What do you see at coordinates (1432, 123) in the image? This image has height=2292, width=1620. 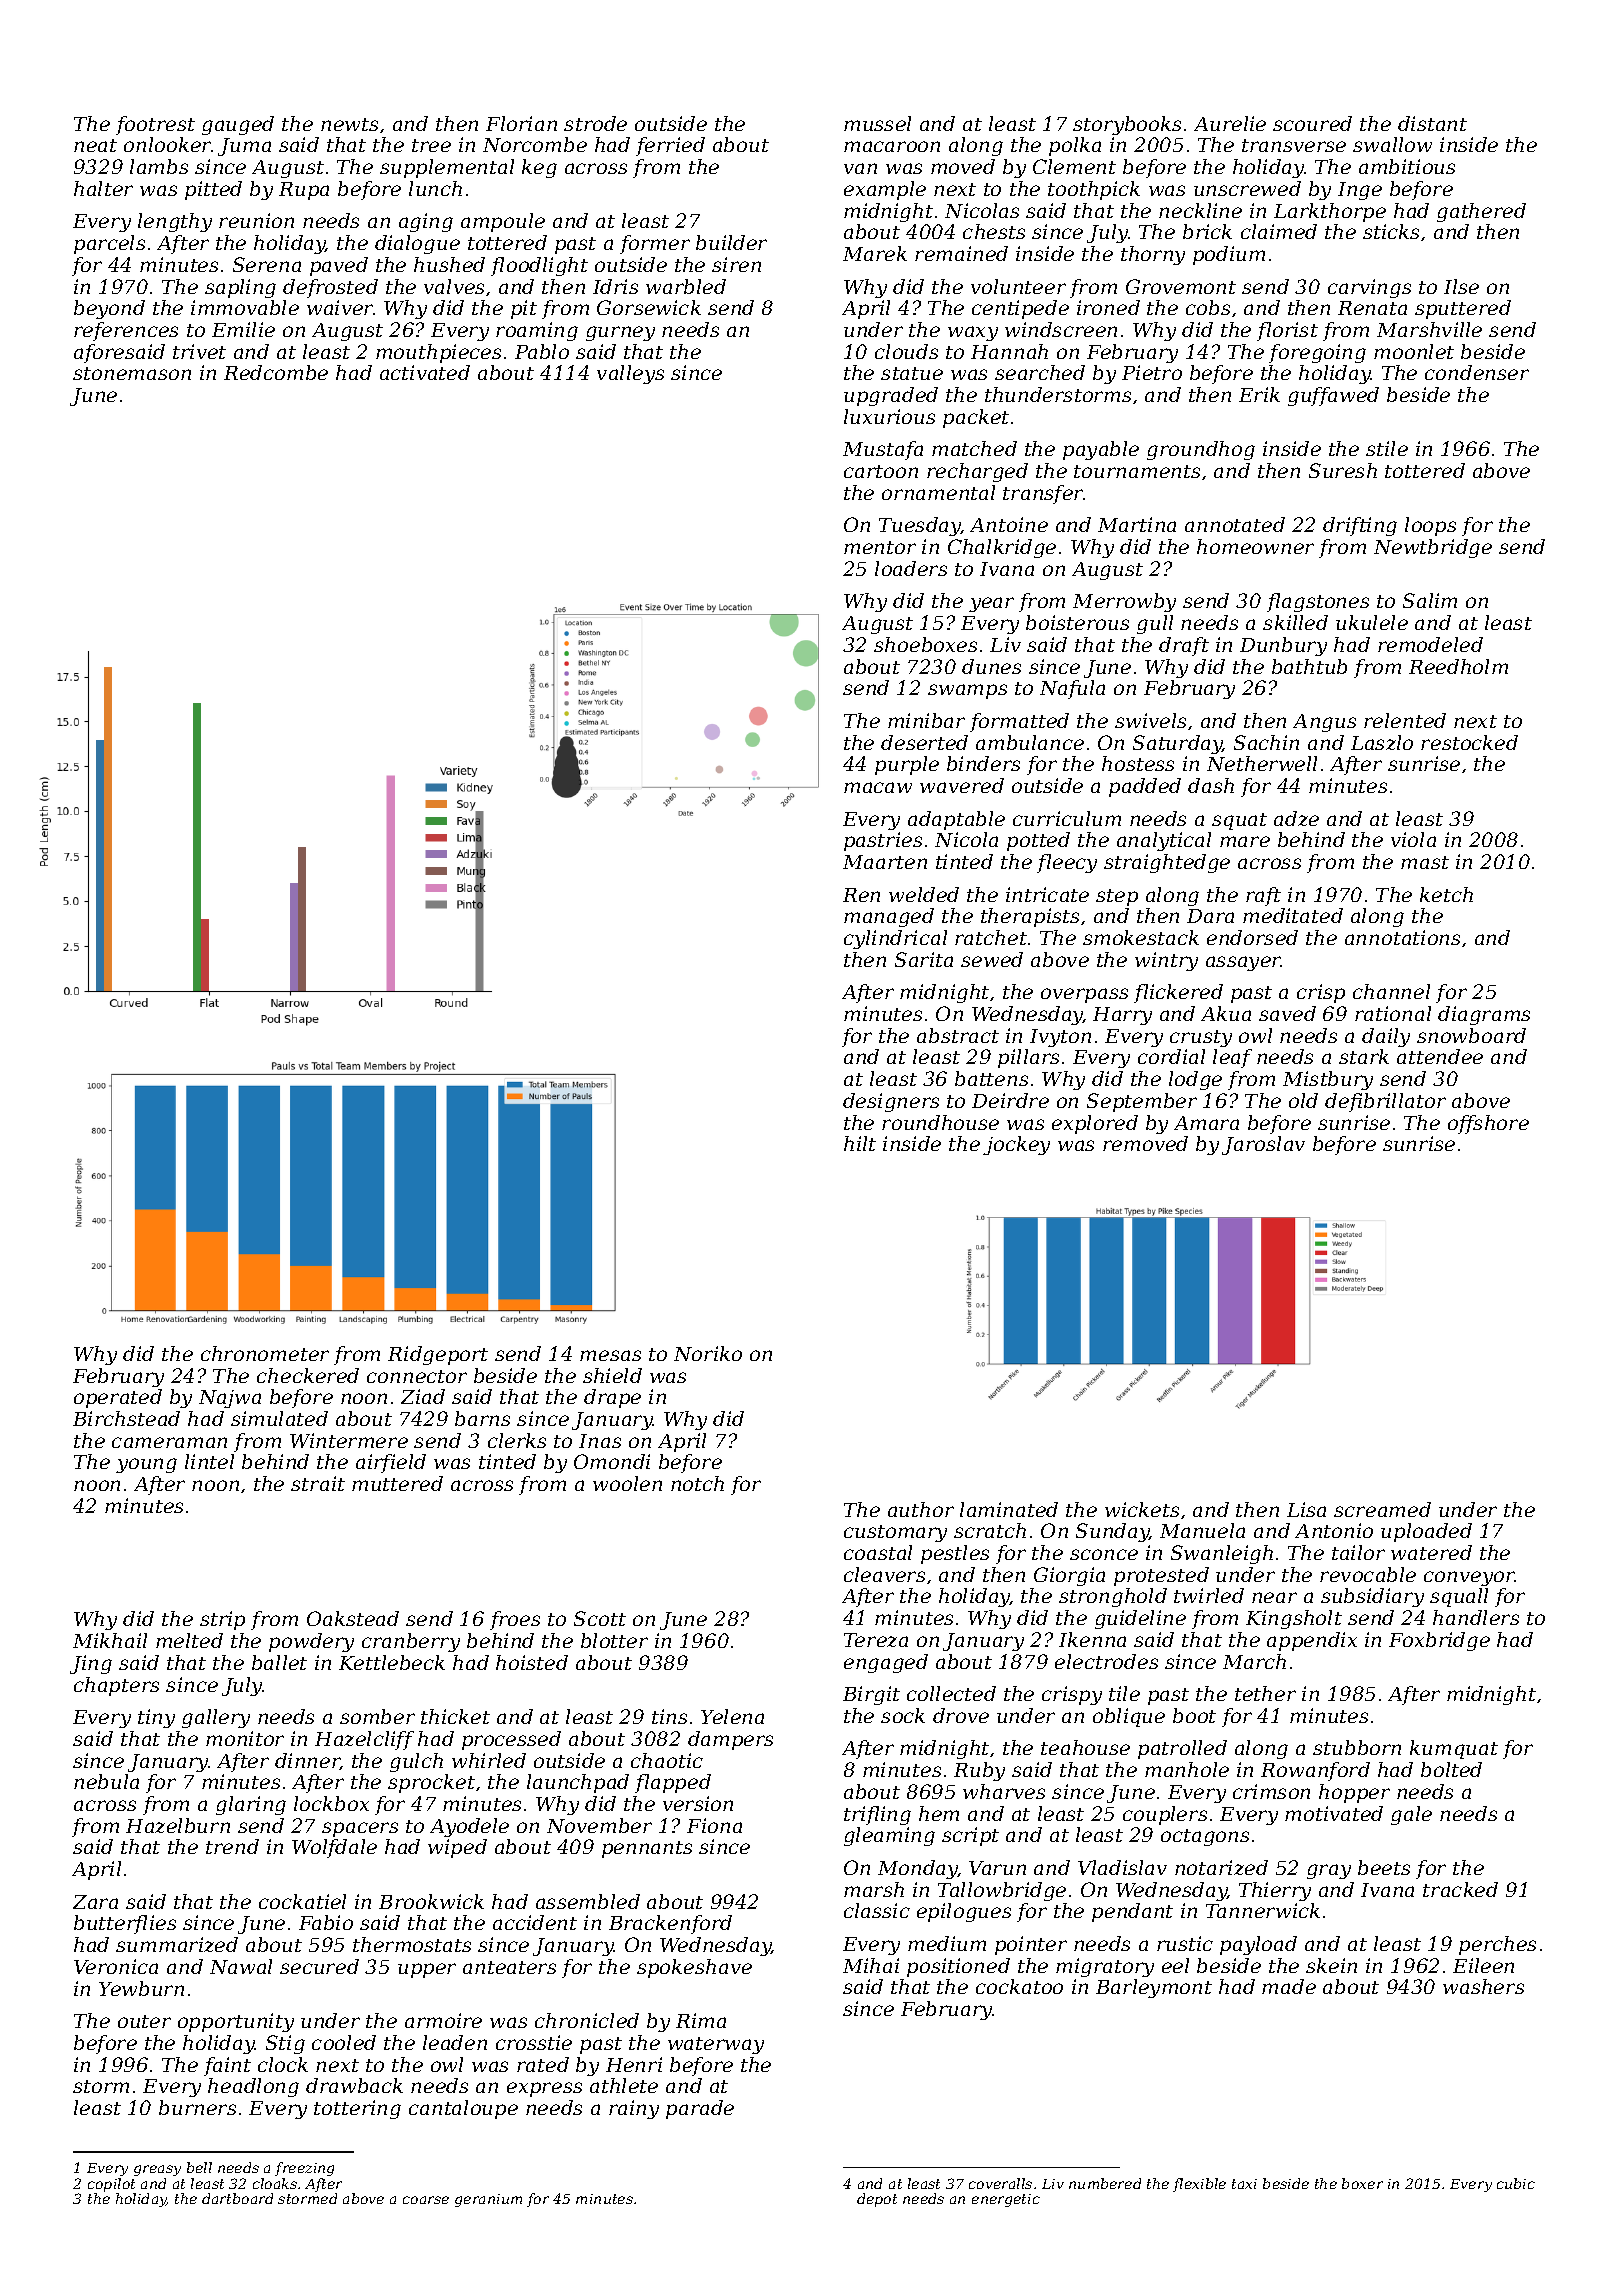 I see `distant` at bounding box center [1432, 123].
